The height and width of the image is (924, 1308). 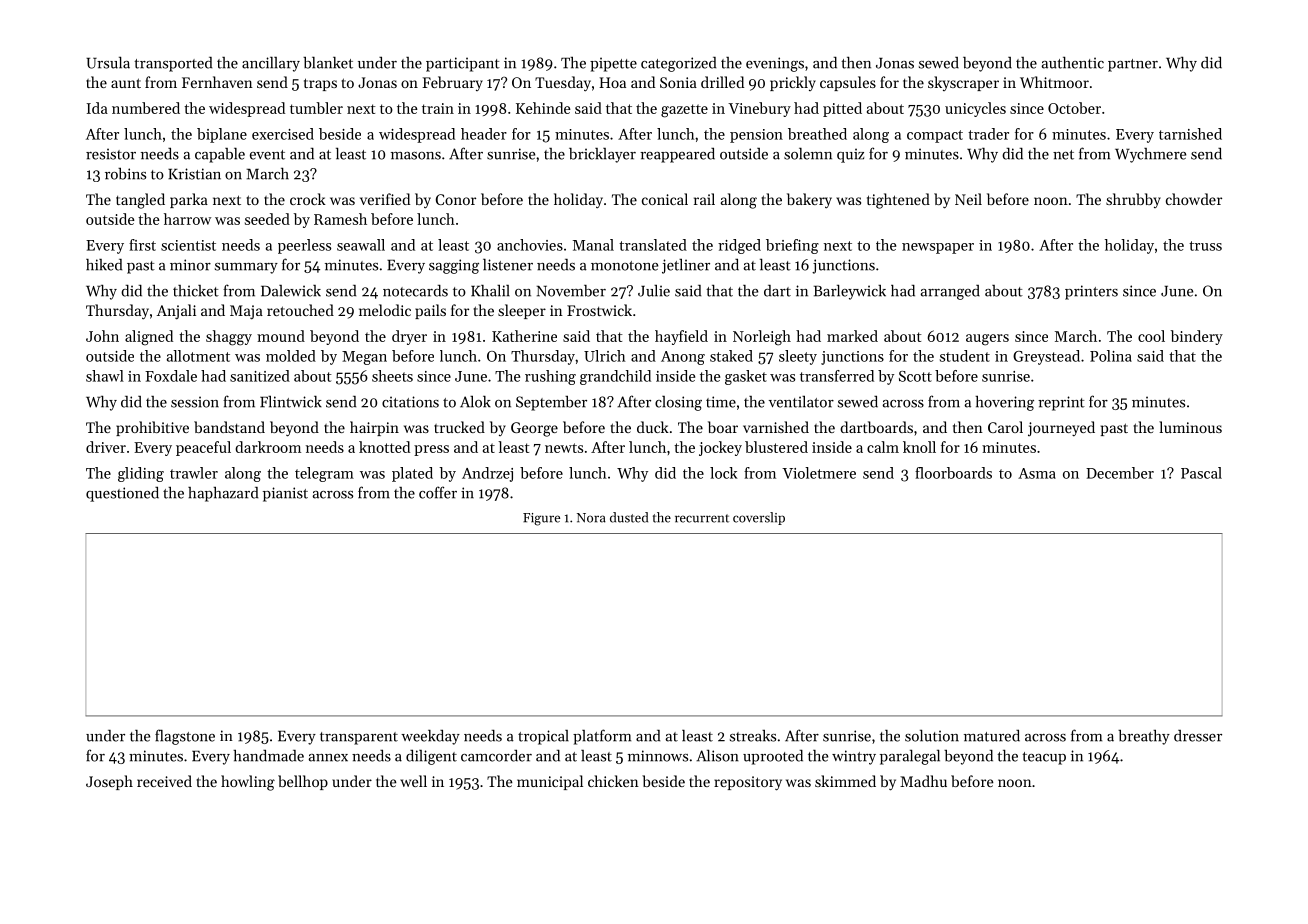 I want to click on unicycles, so click(x=975, y=109).
